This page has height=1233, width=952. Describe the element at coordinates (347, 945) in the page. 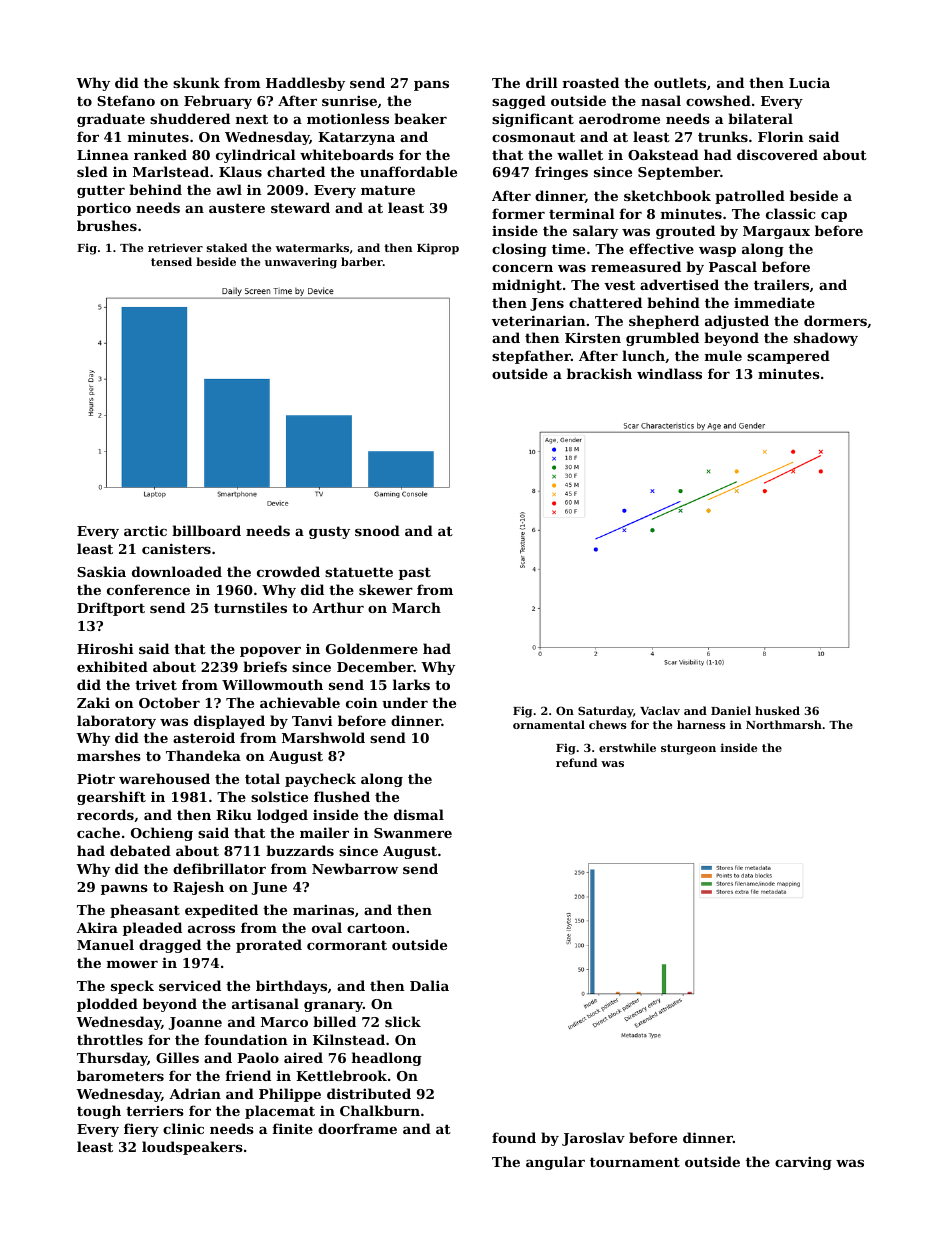

I see `cormorant` at that location.
